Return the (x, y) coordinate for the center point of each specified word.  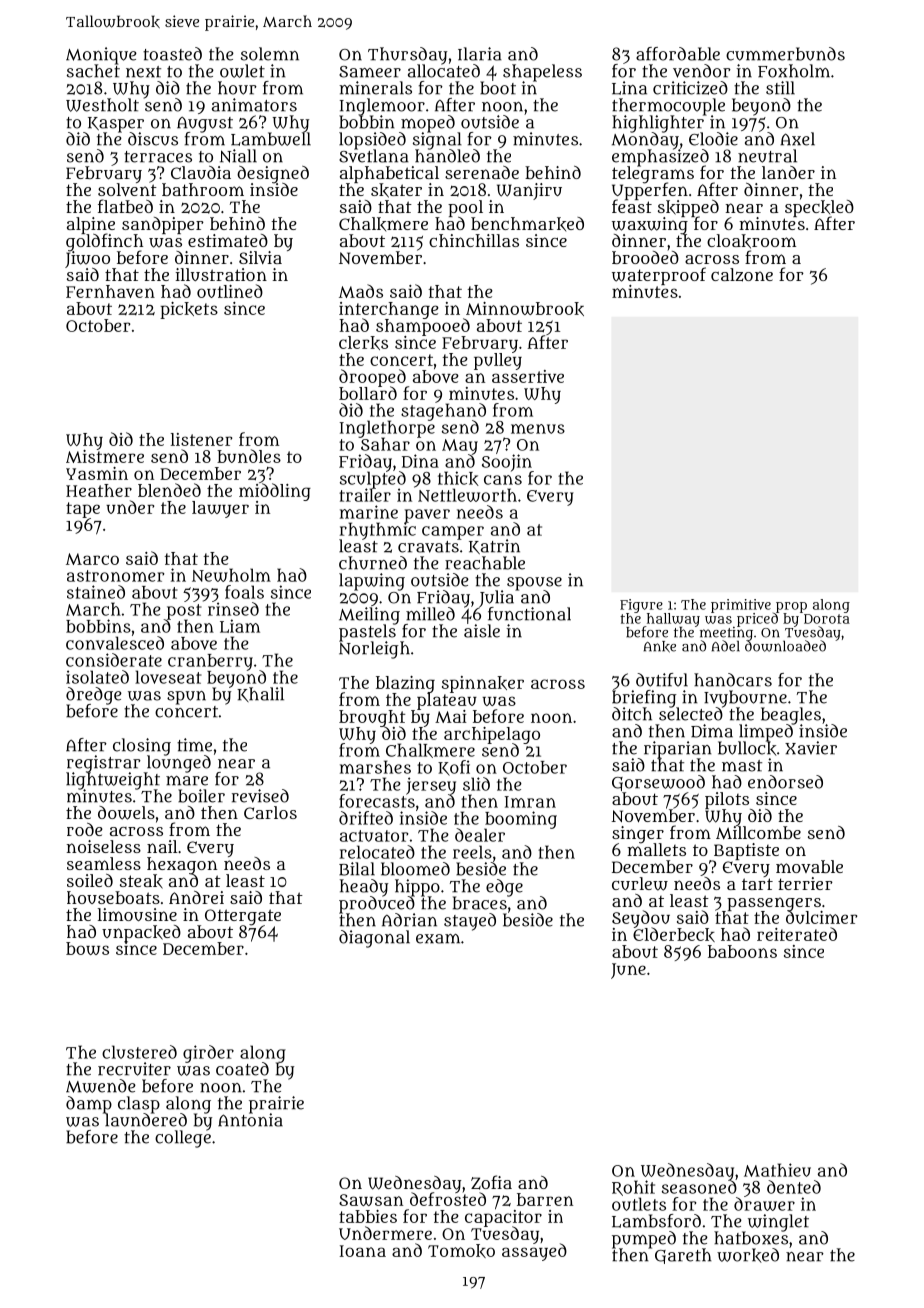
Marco (92, 559)
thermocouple (668, 106)
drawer (764, 1204)
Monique (101, 56)
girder (208, 1054)
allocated (444, 71)
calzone (742, 275)
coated (242, 1069)
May (460, 447)
